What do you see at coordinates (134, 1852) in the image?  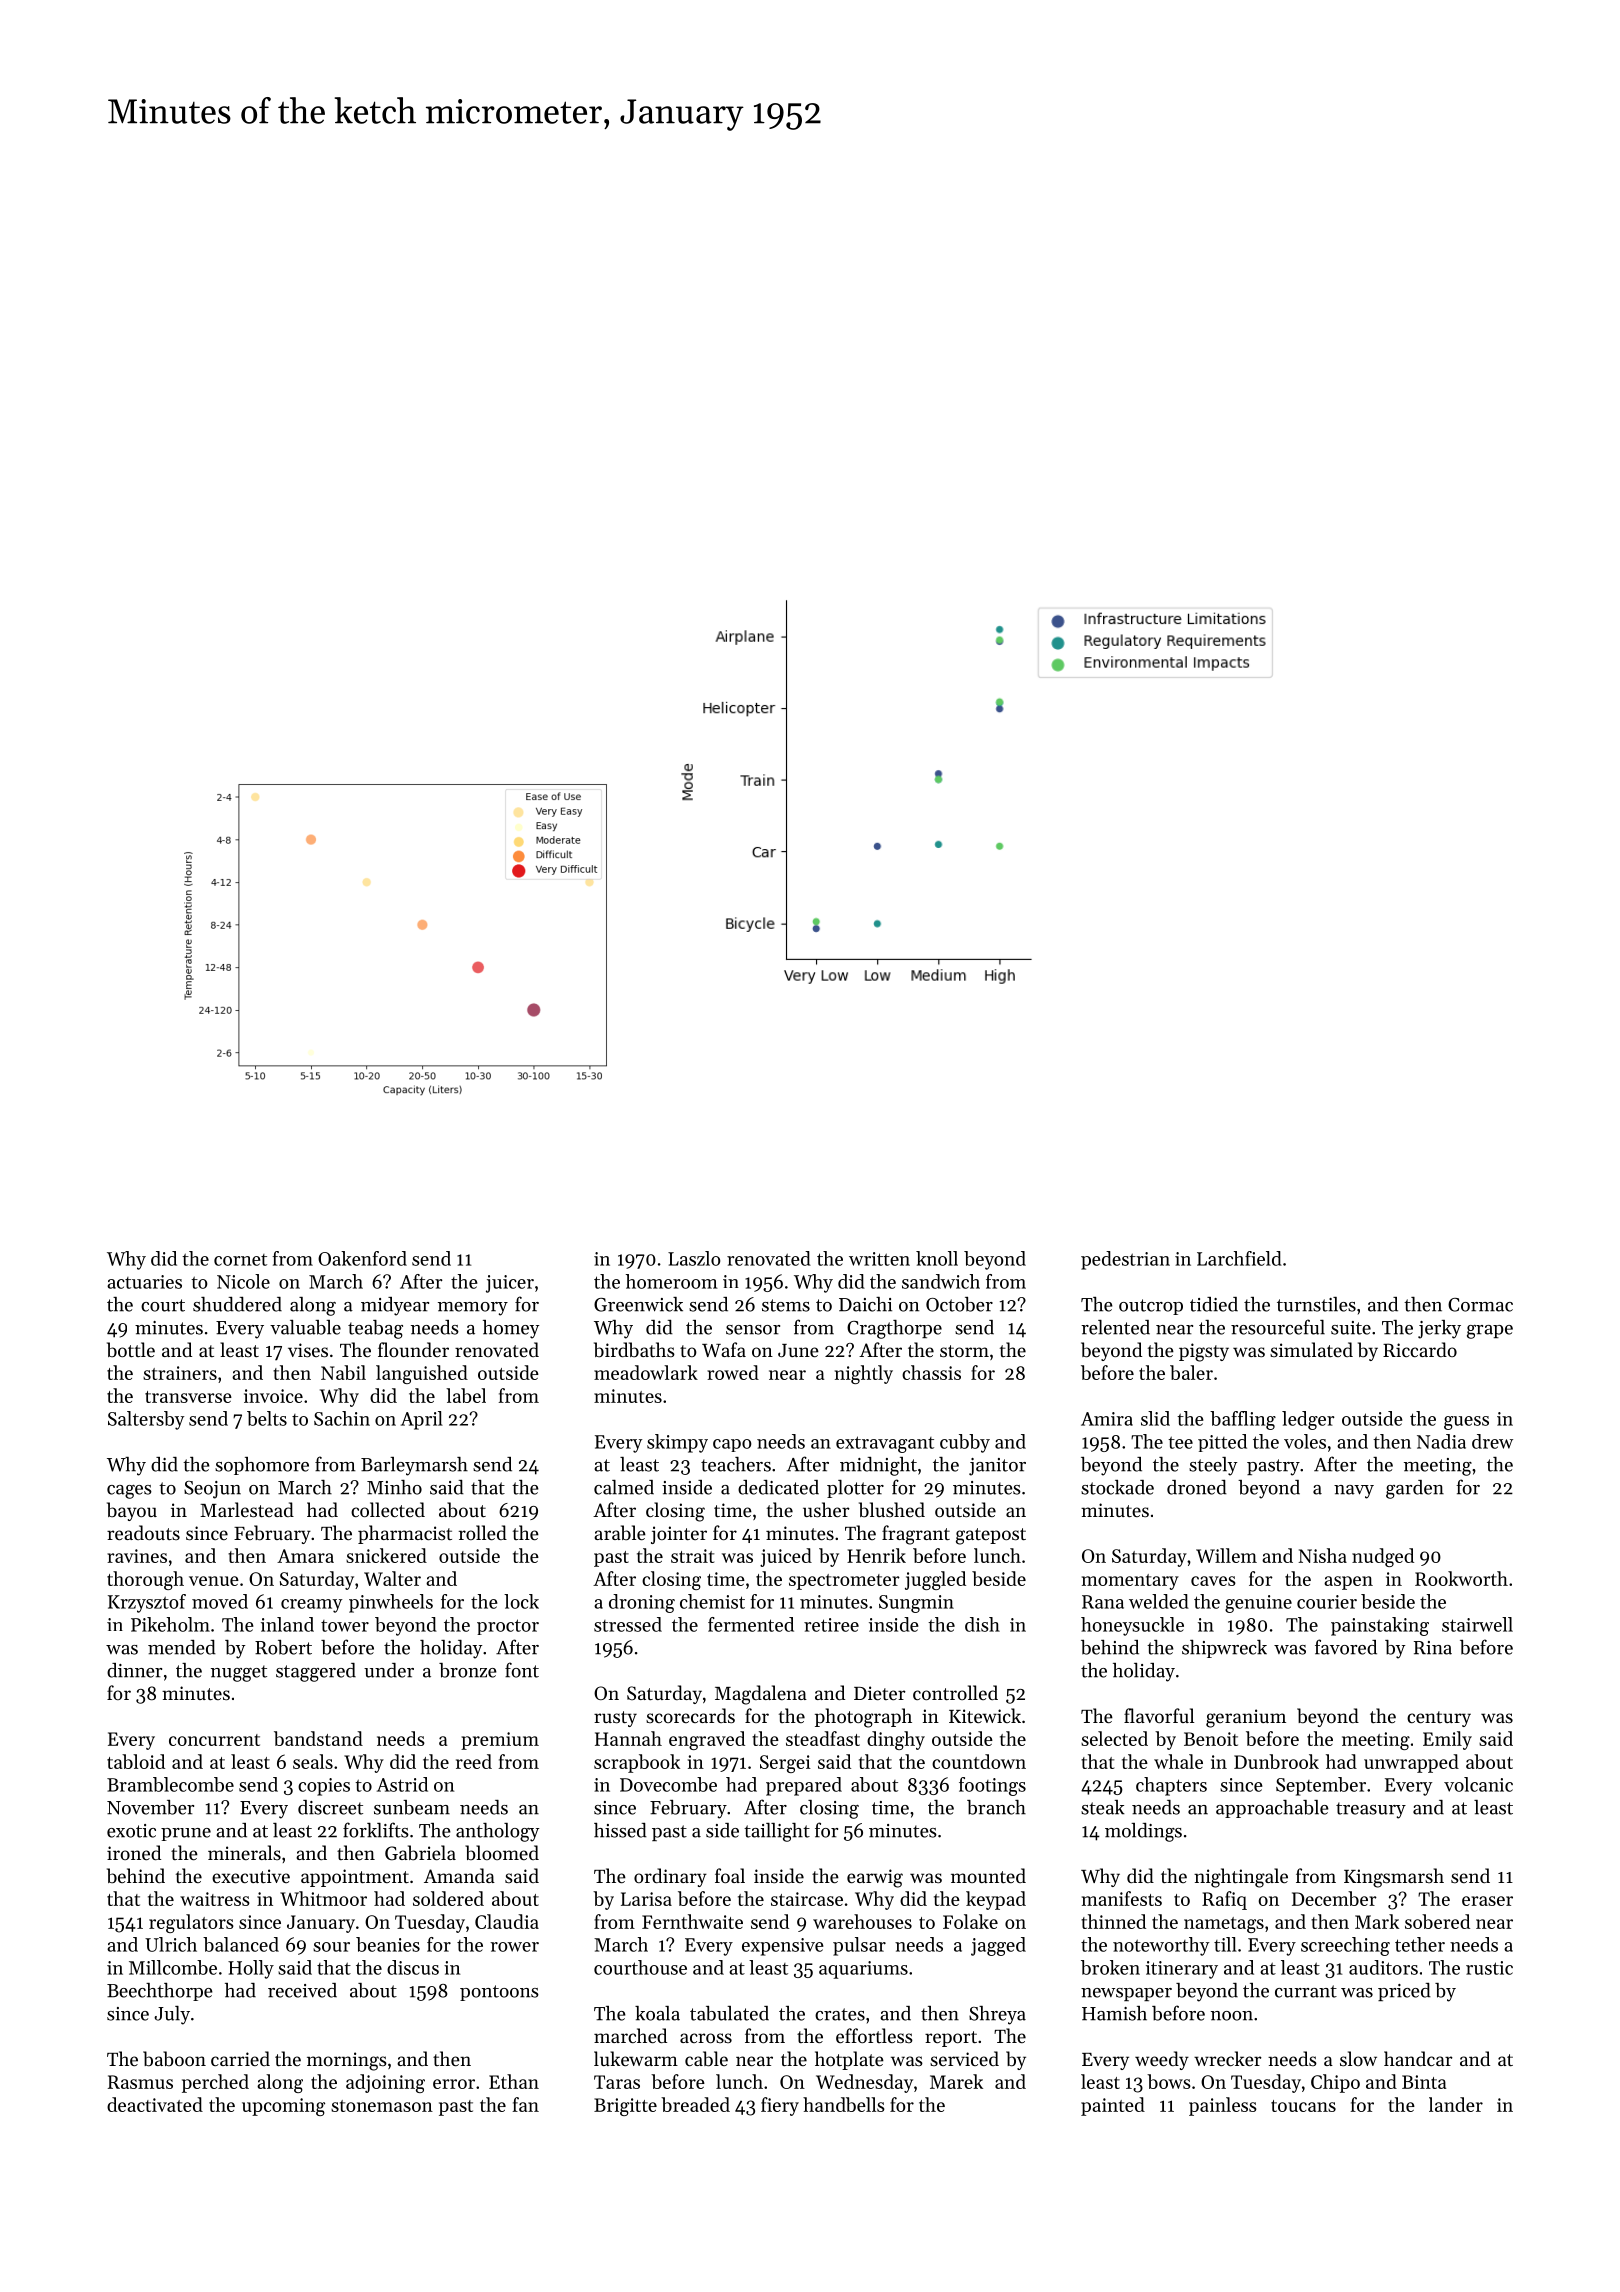 I see `ironed` at bounding box center [134, 1852].
